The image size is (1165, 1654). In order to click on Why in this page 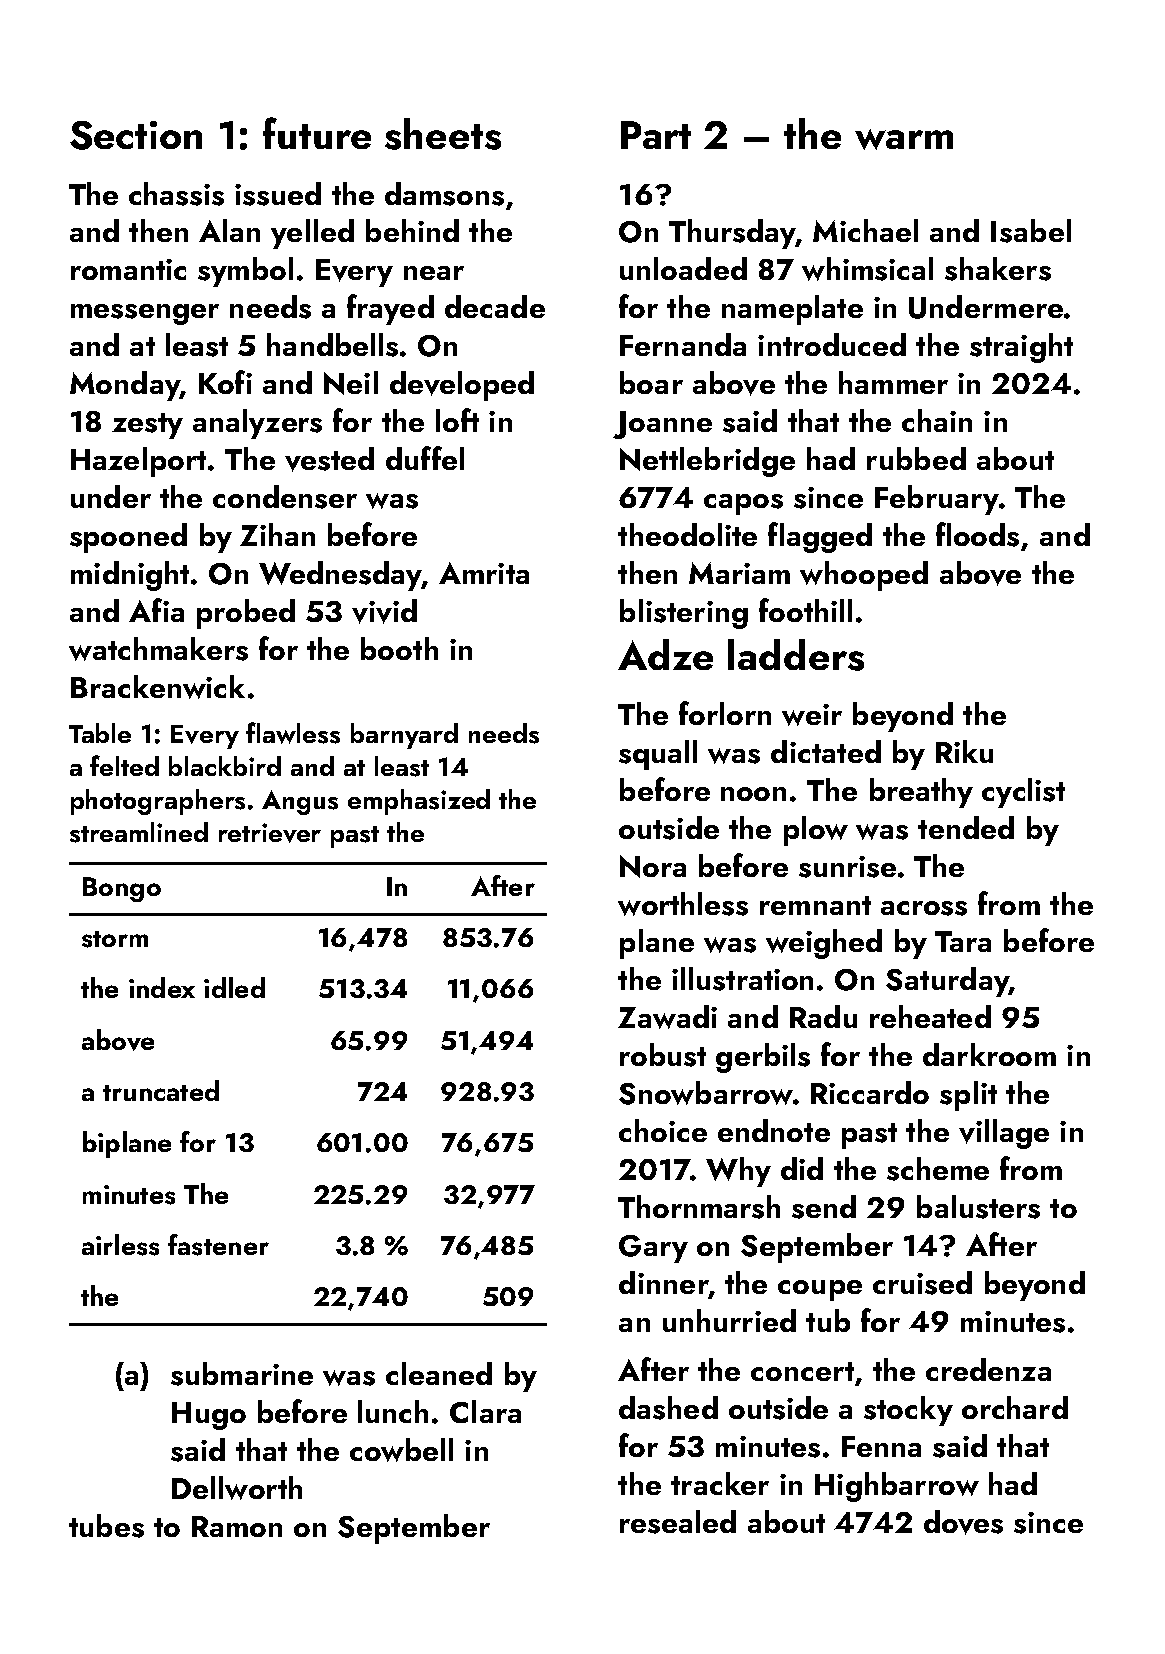, I will do `click(738, 1172)`.
